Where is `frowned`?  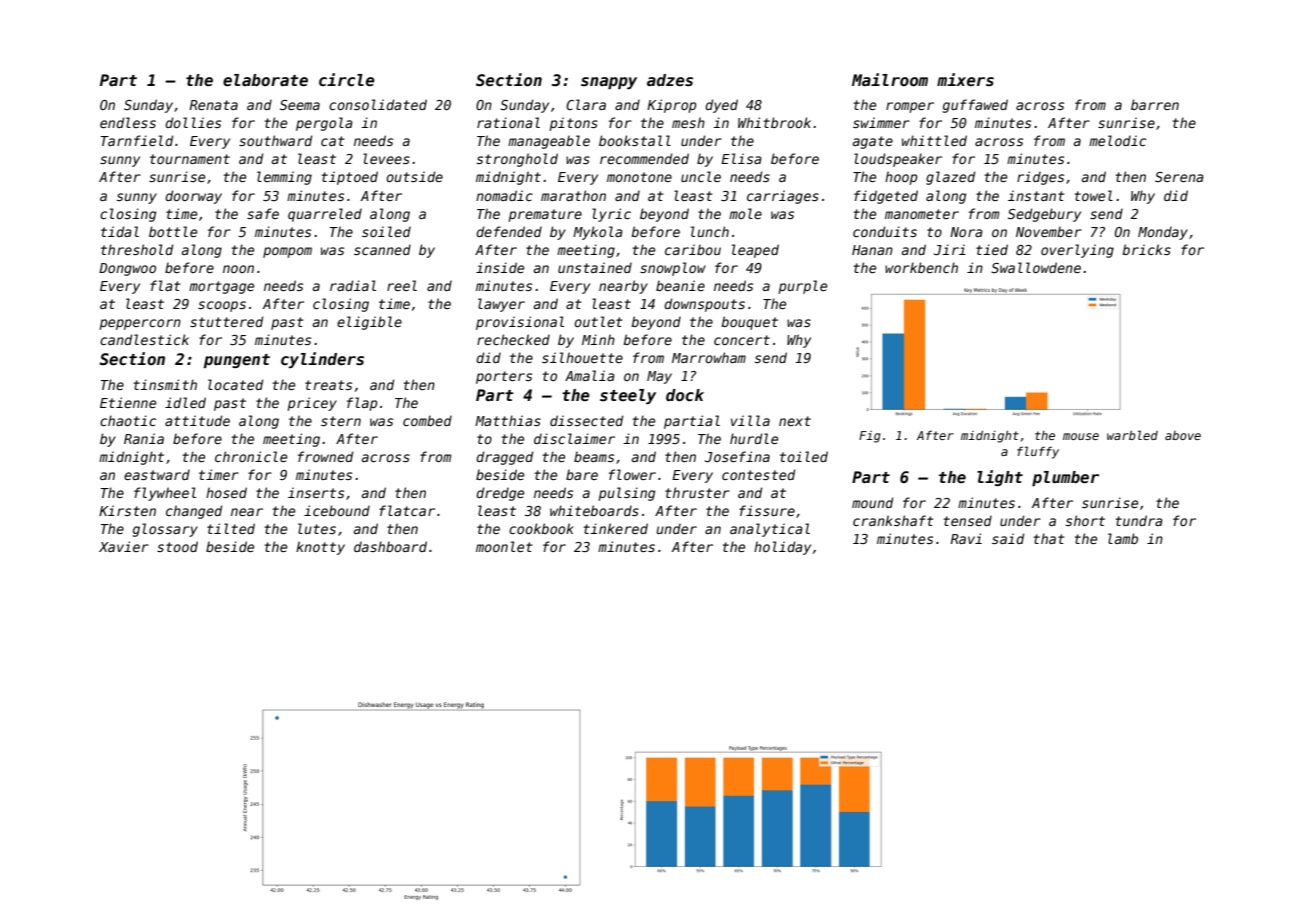 frowned is located at coordinates (325, 456).
